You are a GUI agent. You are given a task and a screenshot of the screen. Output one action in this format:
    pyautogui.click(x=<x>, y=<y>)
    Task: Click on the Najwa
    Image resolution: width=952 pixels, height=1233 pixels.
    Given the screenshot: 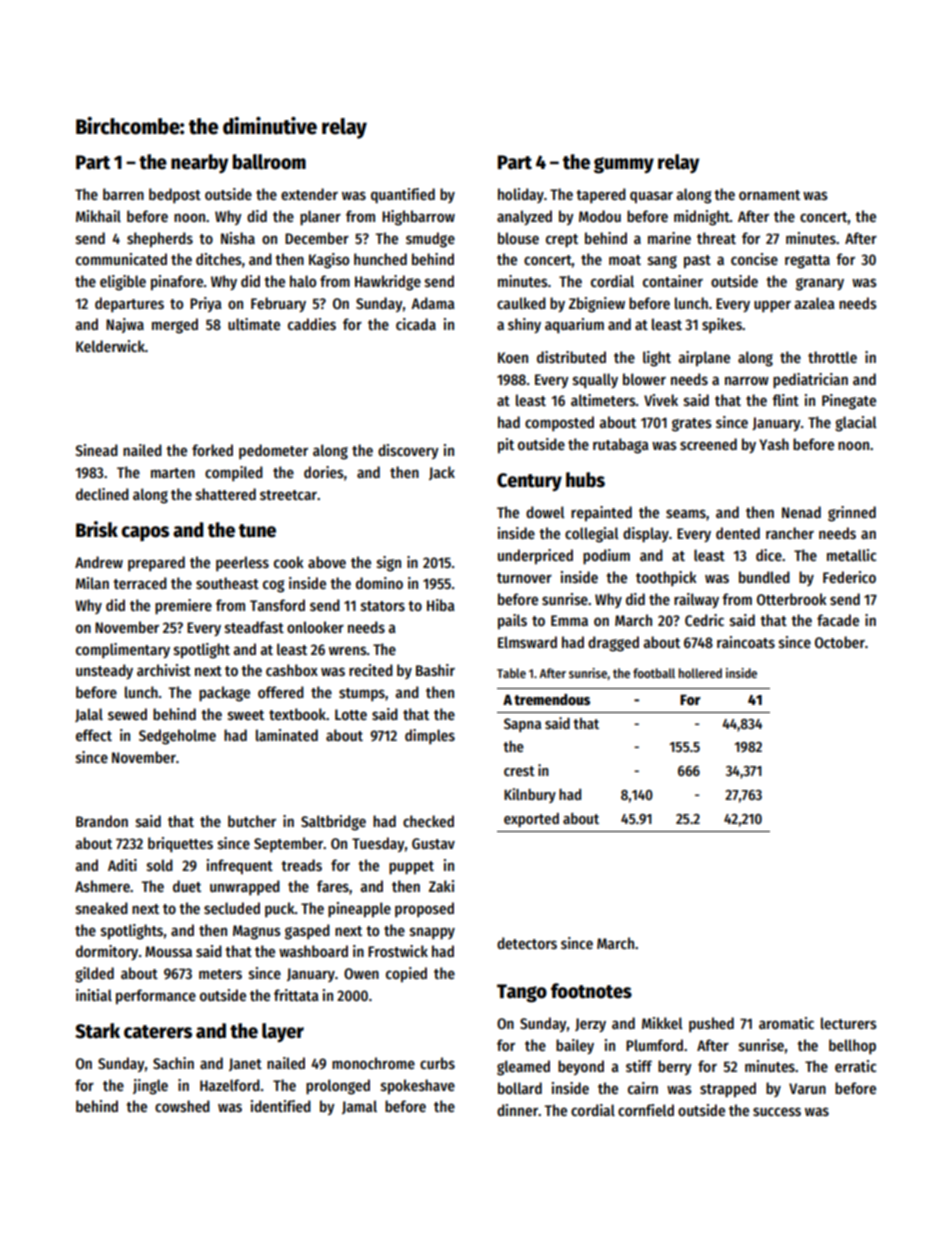 What is the action you would take?
    pyautogui.click(x=125, y=325)
